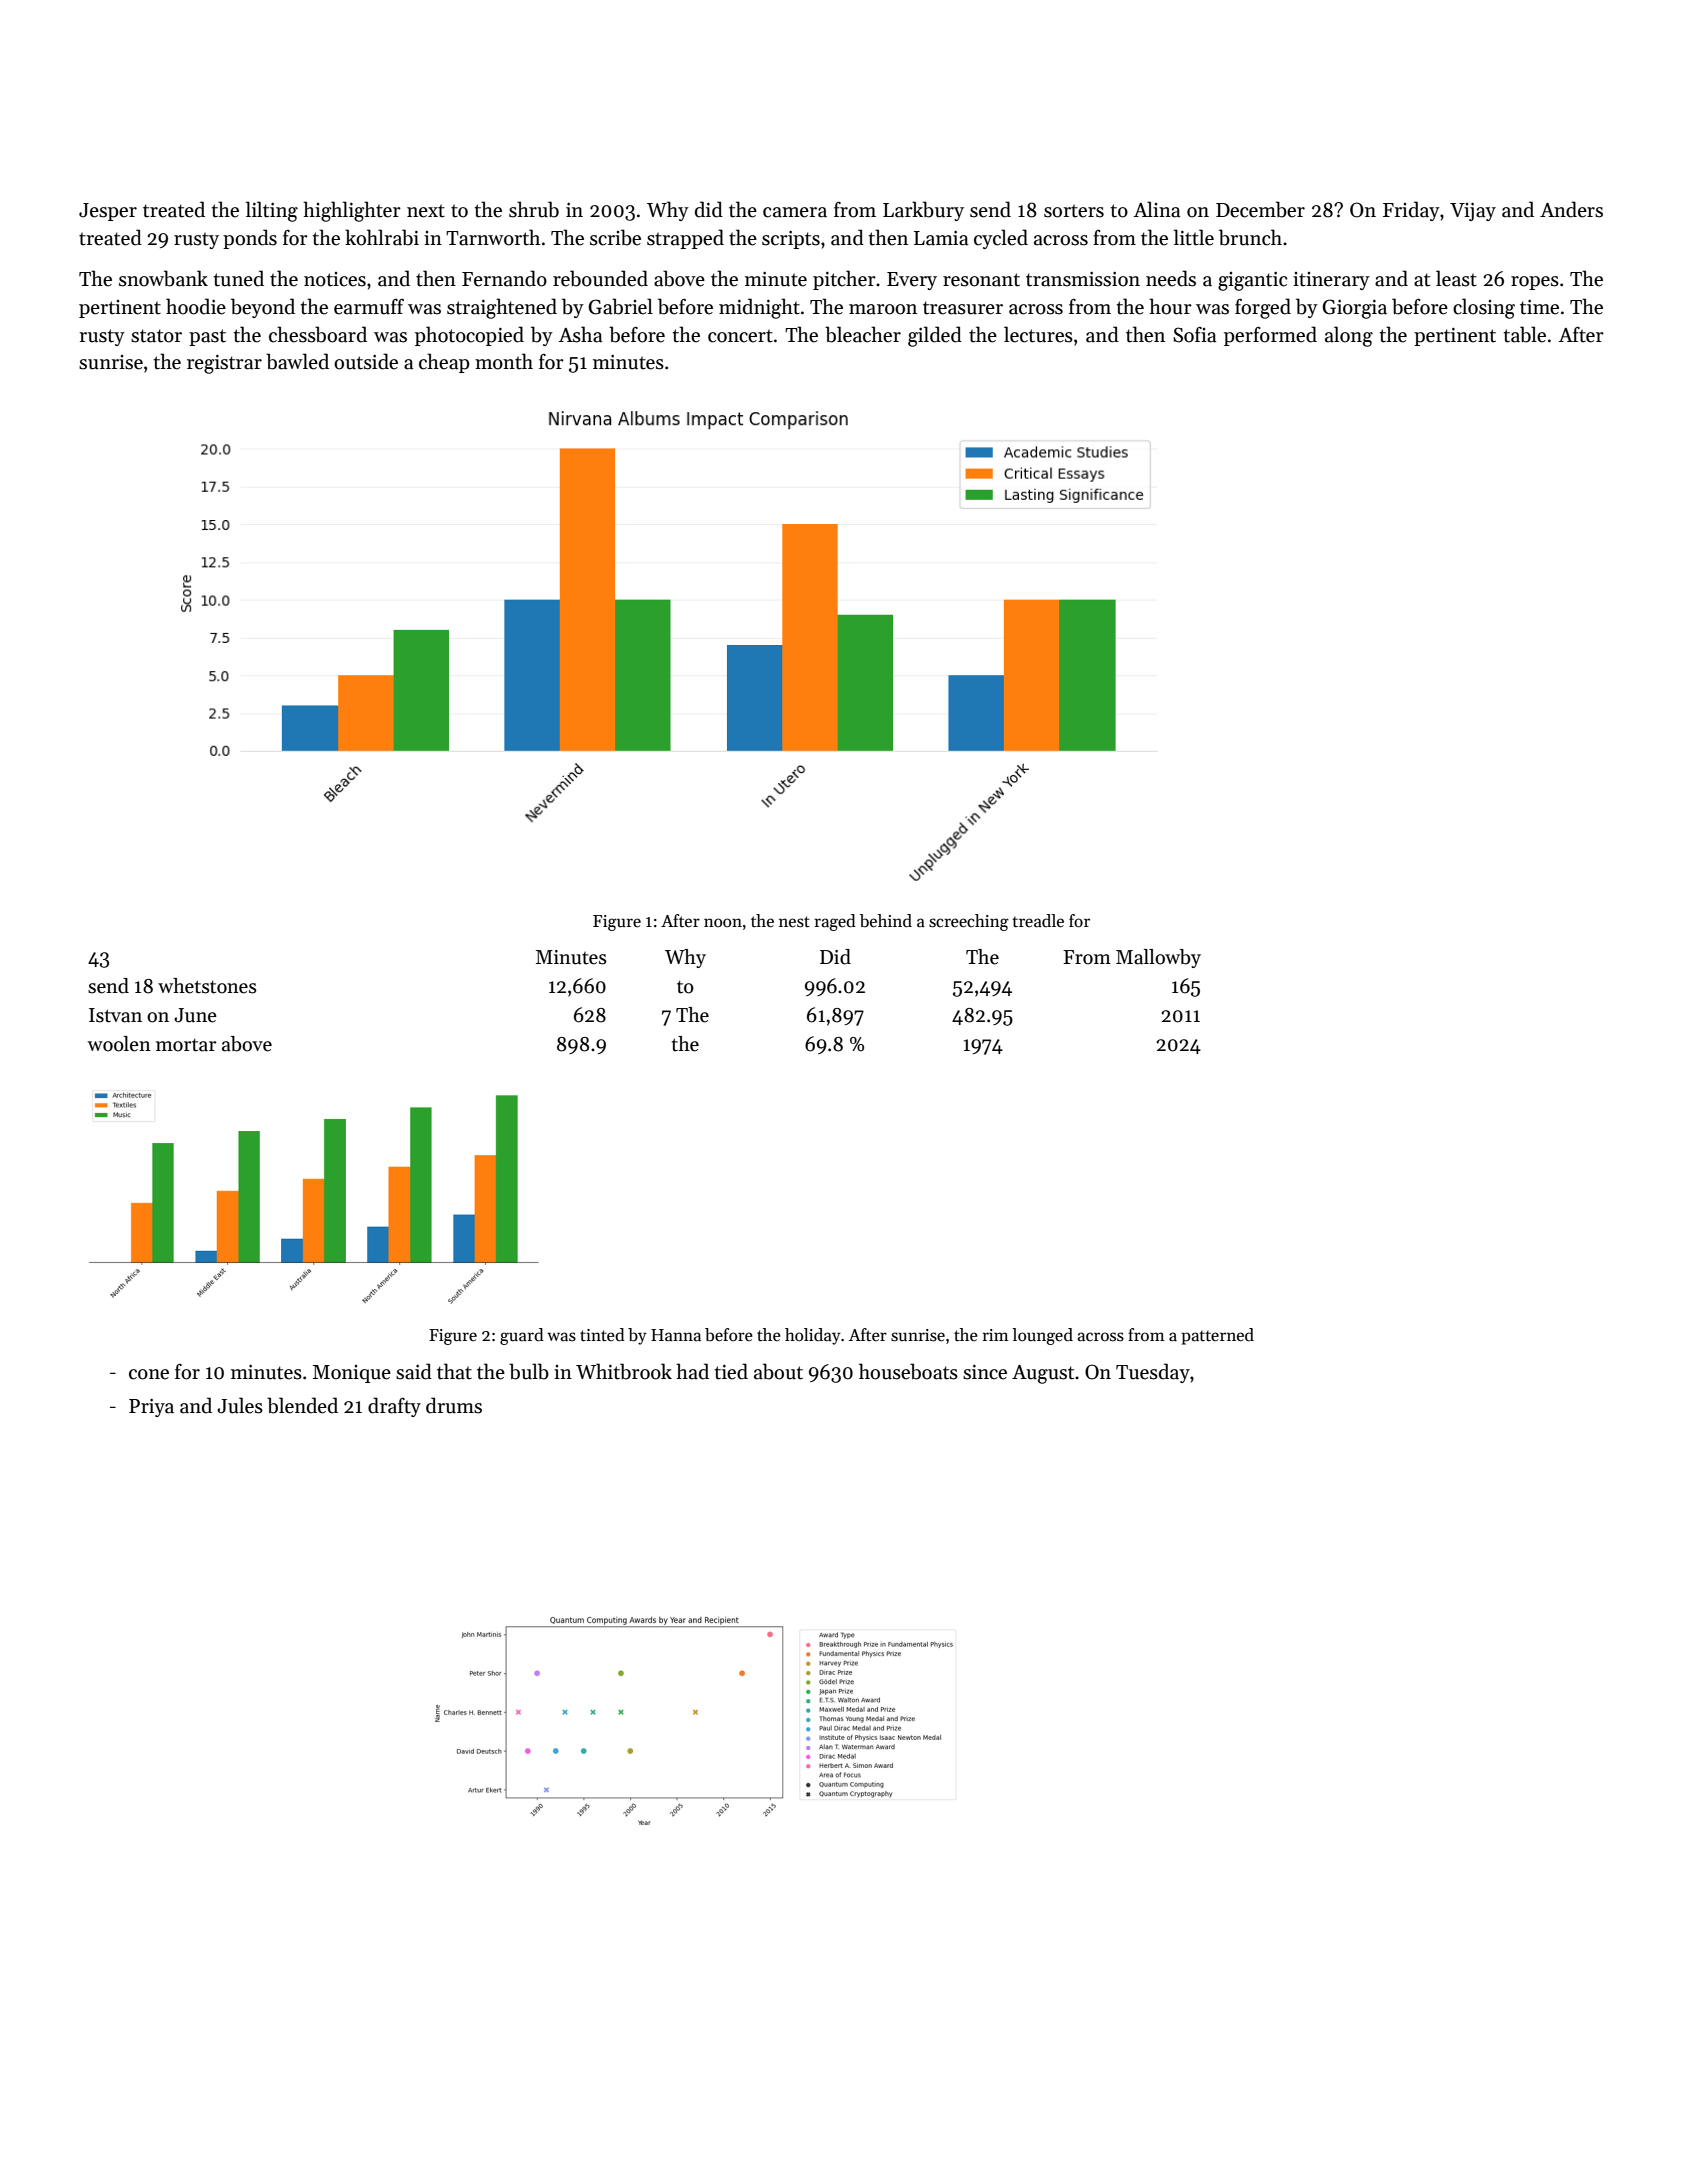 This document has width=1683, height=2178. Describe the element at coordinates (1524, 334) in the document. I see `table` at that location.
